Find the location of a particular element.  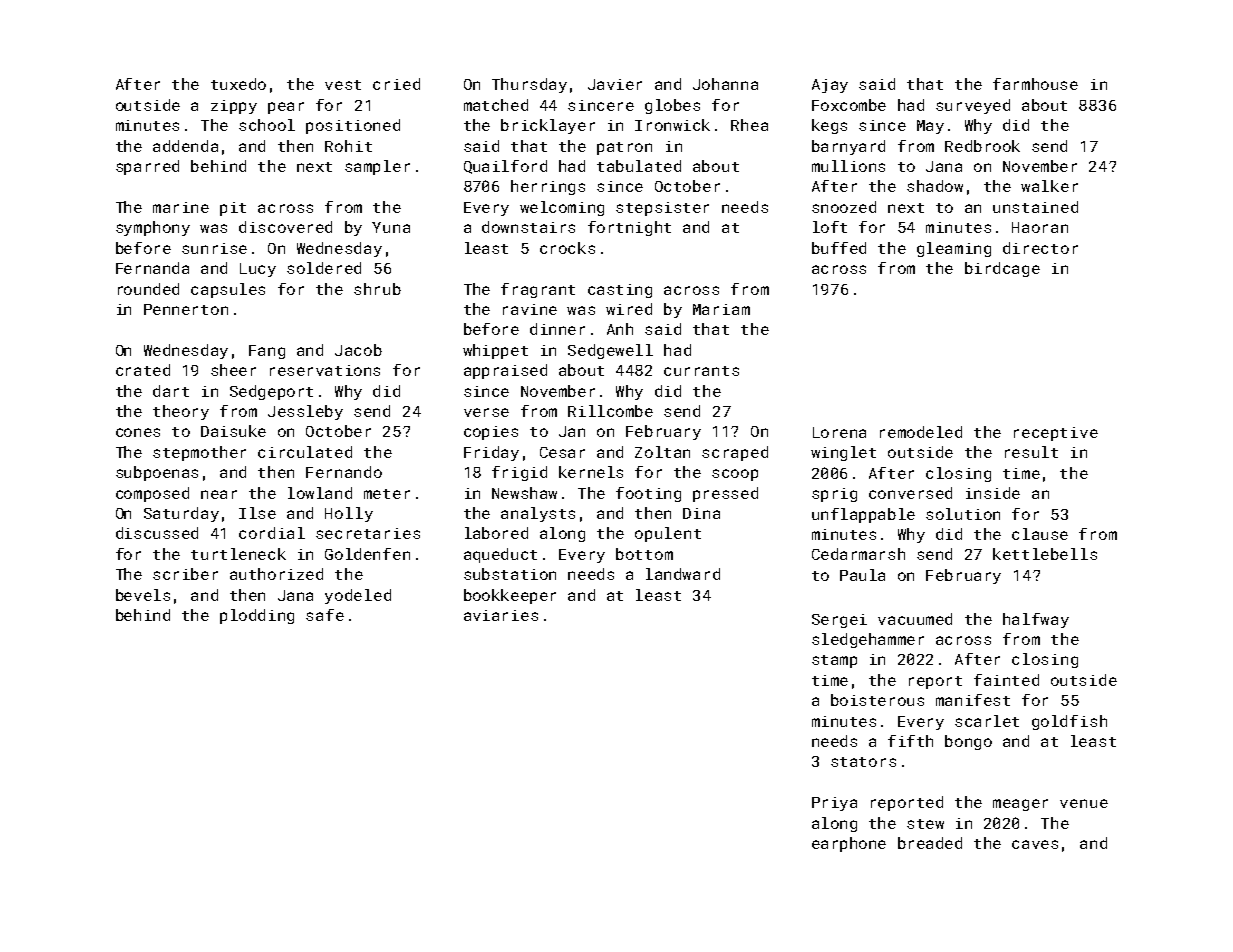

fortnight is located at coordinates (629, 228).
